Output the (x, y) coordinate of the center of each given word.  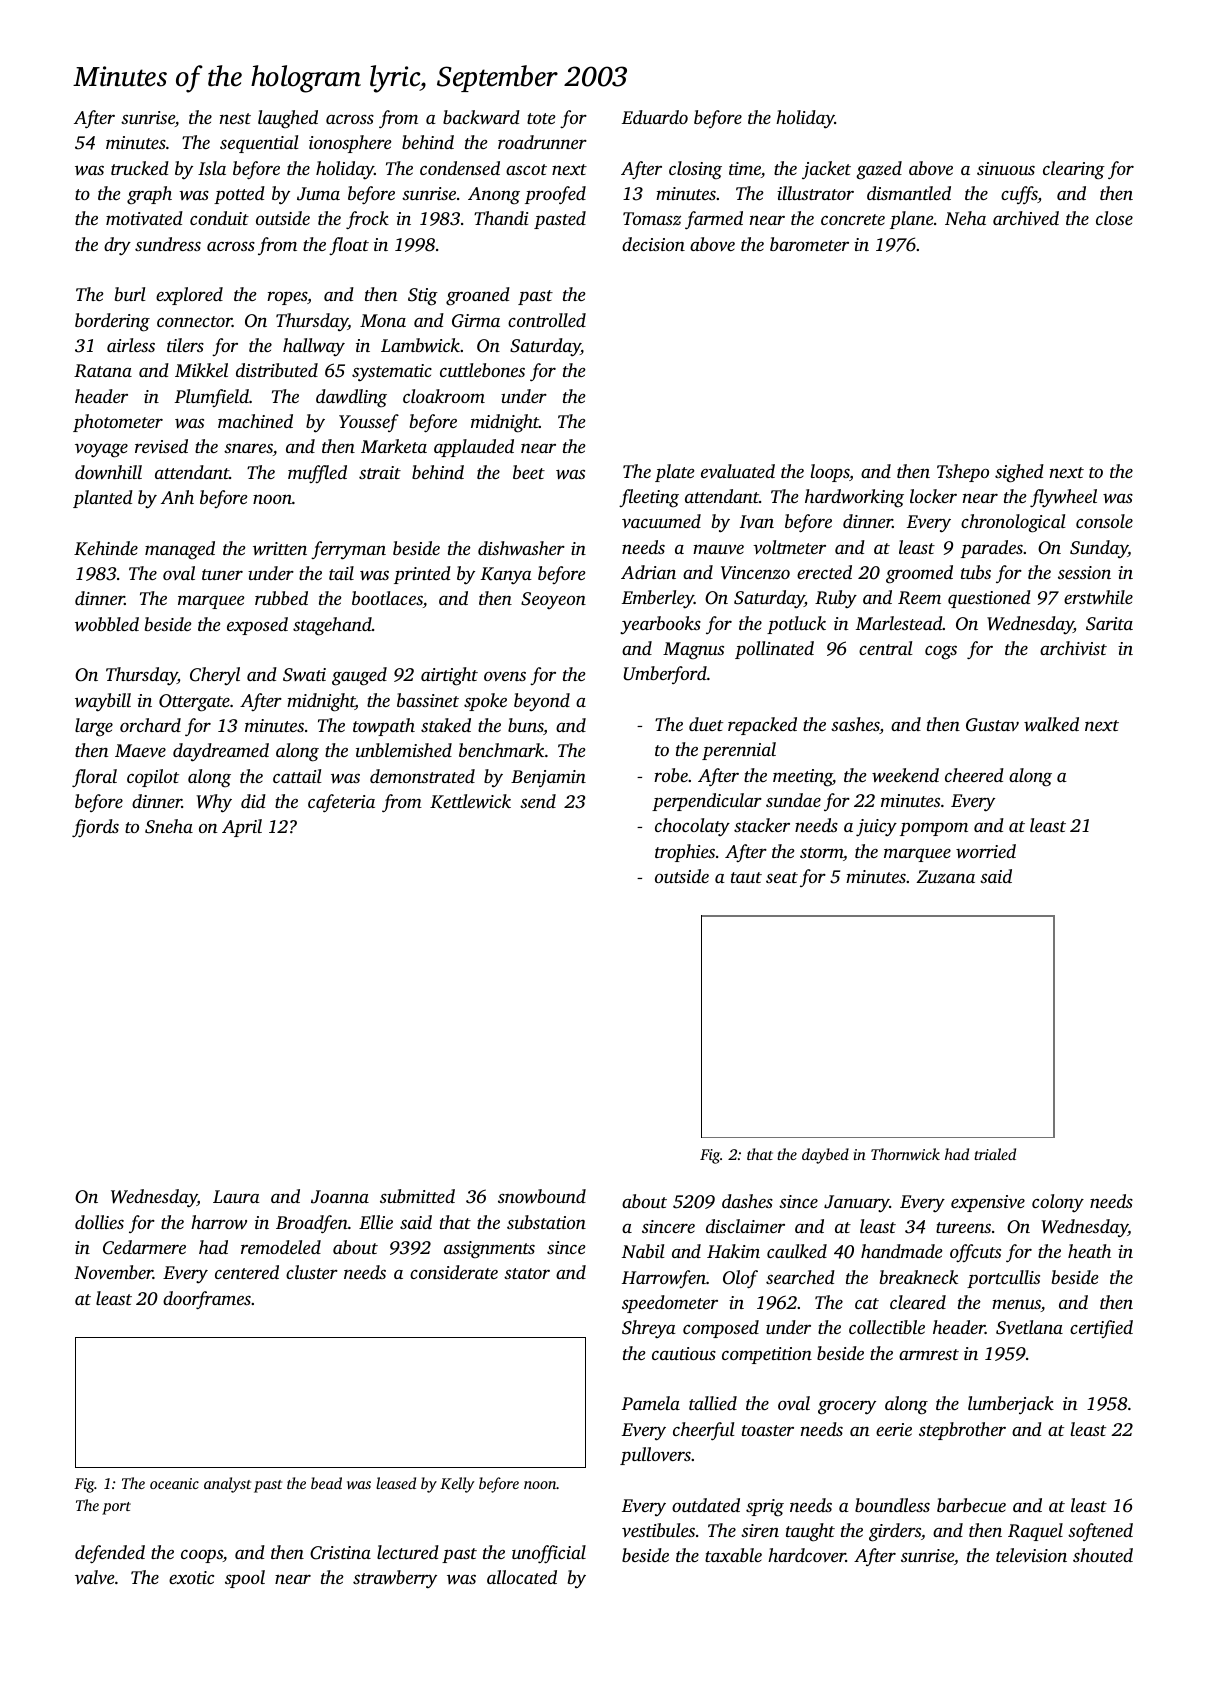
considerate (454, 1272)
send (538, 801)
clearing (1074, 170)
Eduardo (655, 117)
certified (1101, 1329)
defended (110, 1554)
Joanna (340, 1197)
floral (94, 778)
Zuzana (945, 876)
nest (235, 118)
